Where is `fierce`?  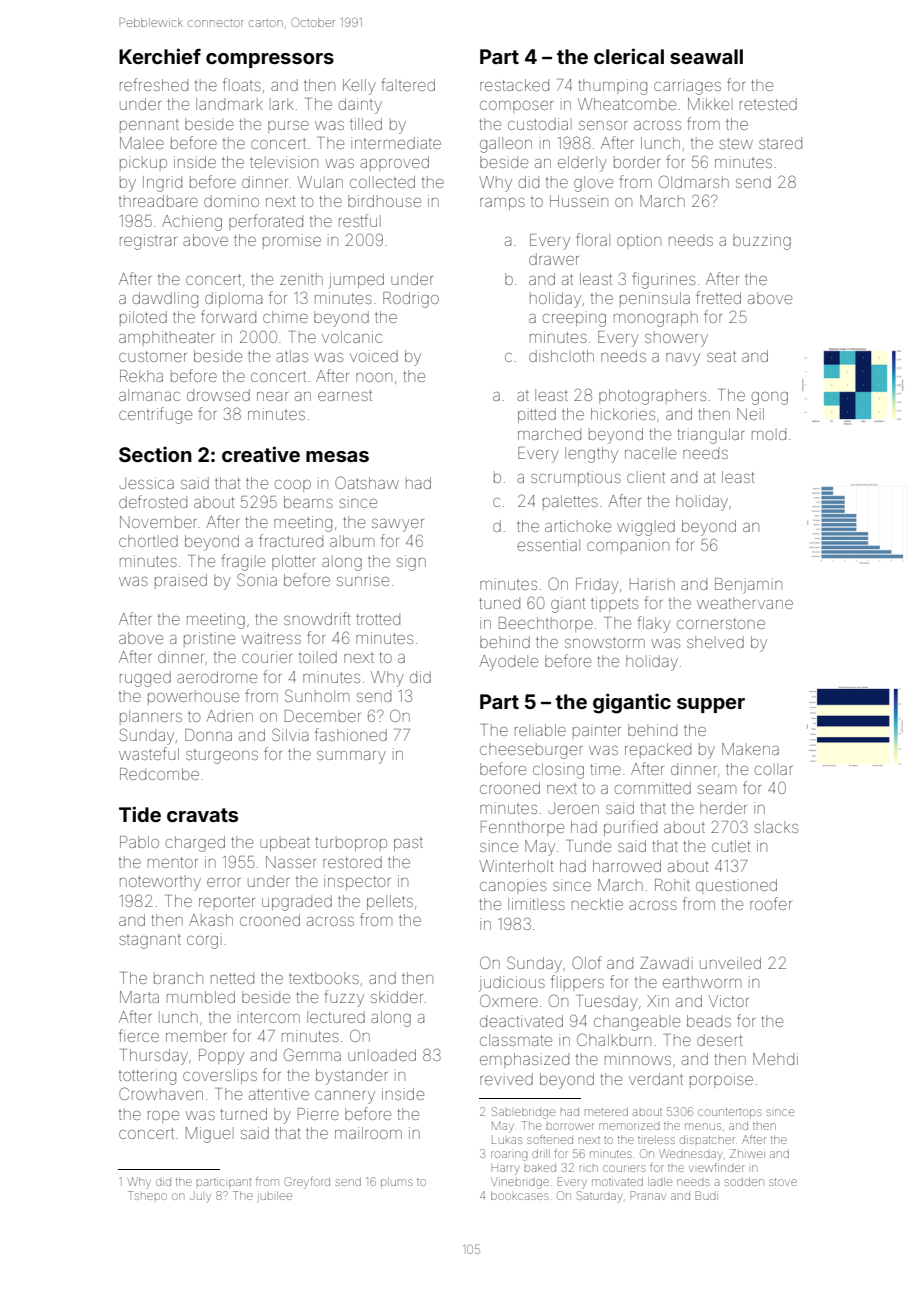 fierce is located at coordinates (139, 1035).
